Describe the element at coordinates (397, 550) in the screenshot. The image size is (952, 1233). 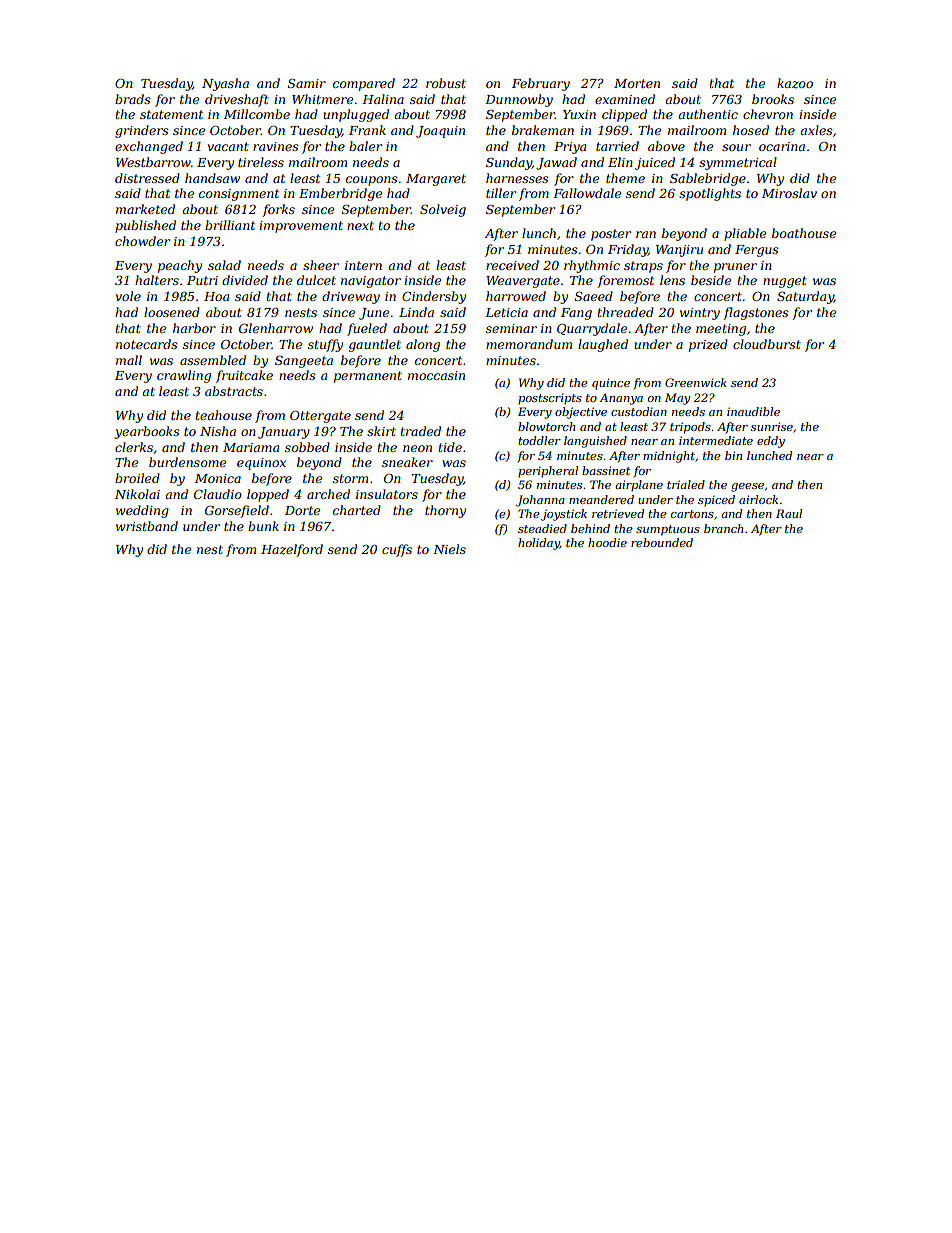
I see `cuffs` at that location.
